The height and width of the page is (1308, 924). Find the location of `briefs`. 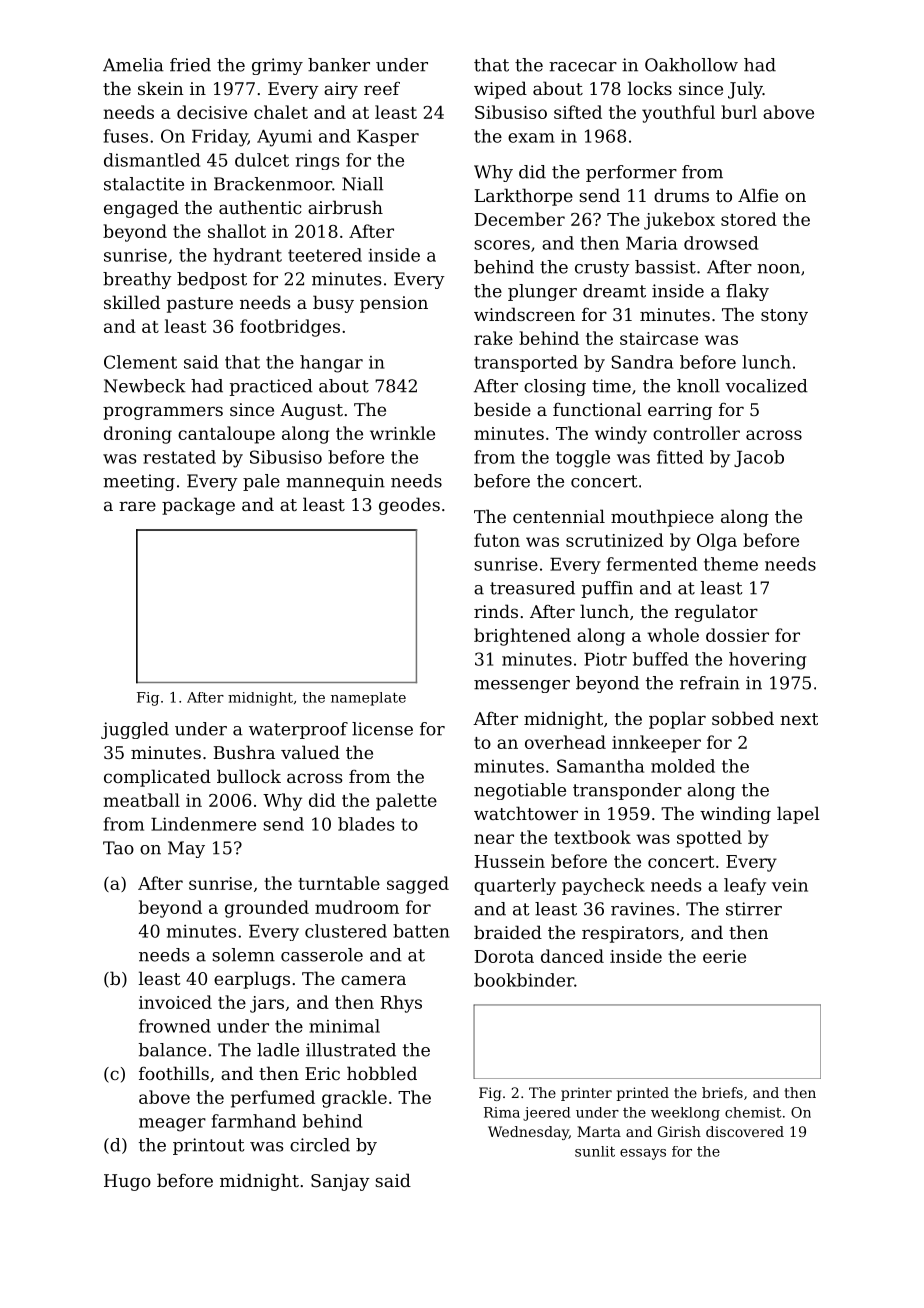

briefs is located at coordinates (722, 1092).
